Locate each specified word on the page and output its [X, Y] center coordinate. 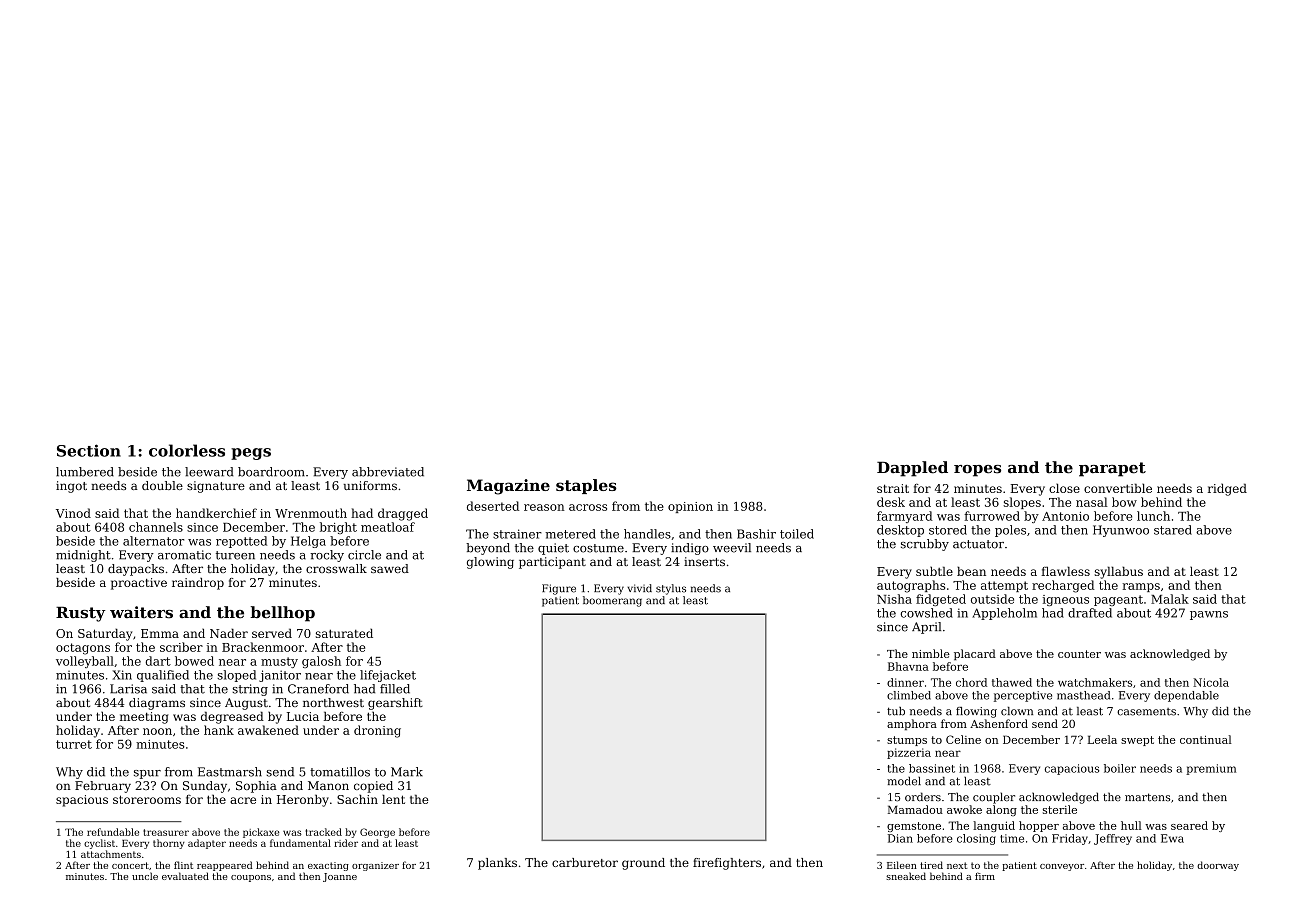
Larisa [128, 689]
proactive [139, 584]
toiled [797, 534]
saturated [344, 633]
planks [497, 864]
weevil [732, 548]
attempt [1004, 586]
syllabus [1119, 572]
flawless [1065, 571]
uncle [145, 876]
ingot [71, 487]
